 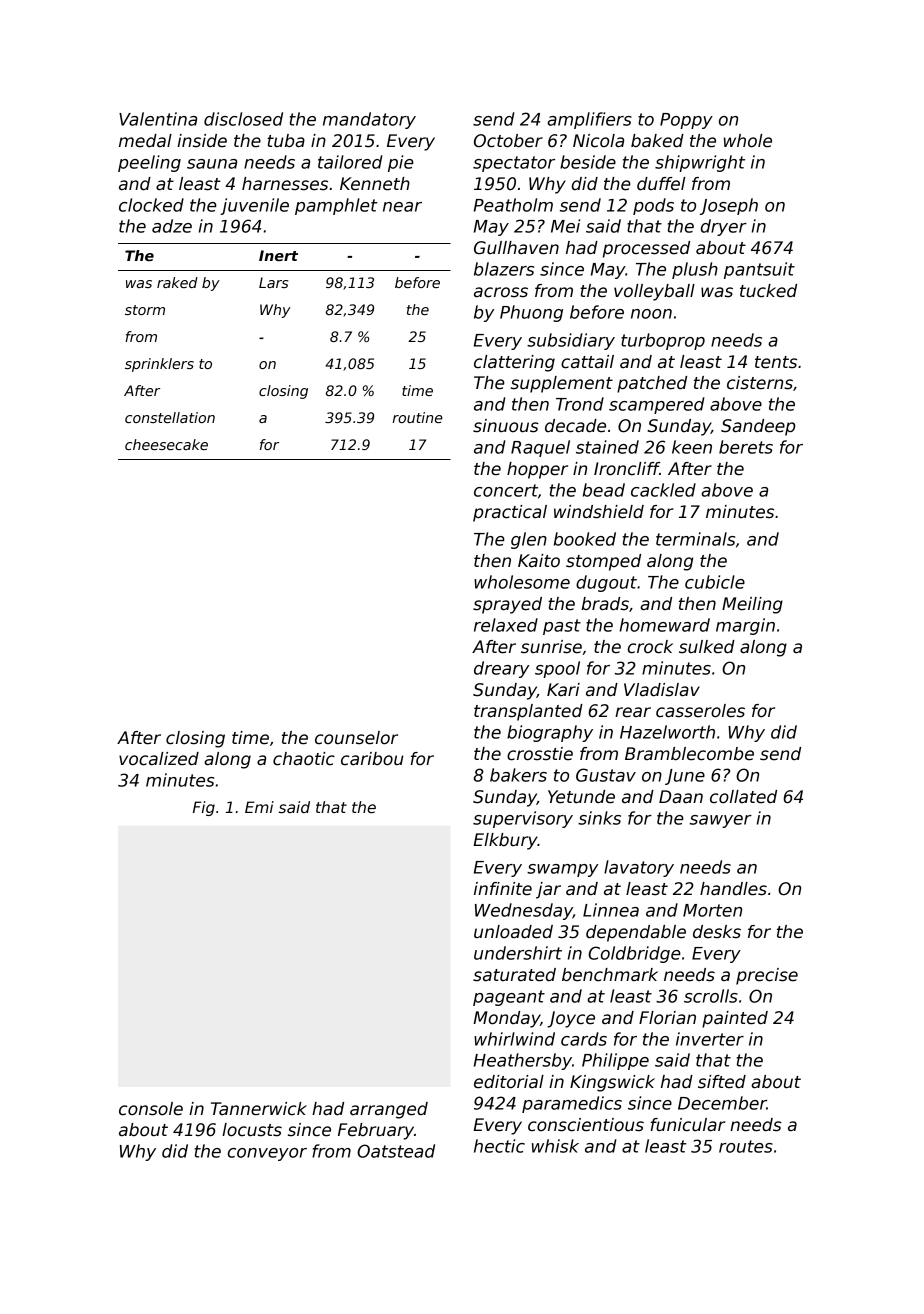 I want to click on across, so click(x=501, y=292).
